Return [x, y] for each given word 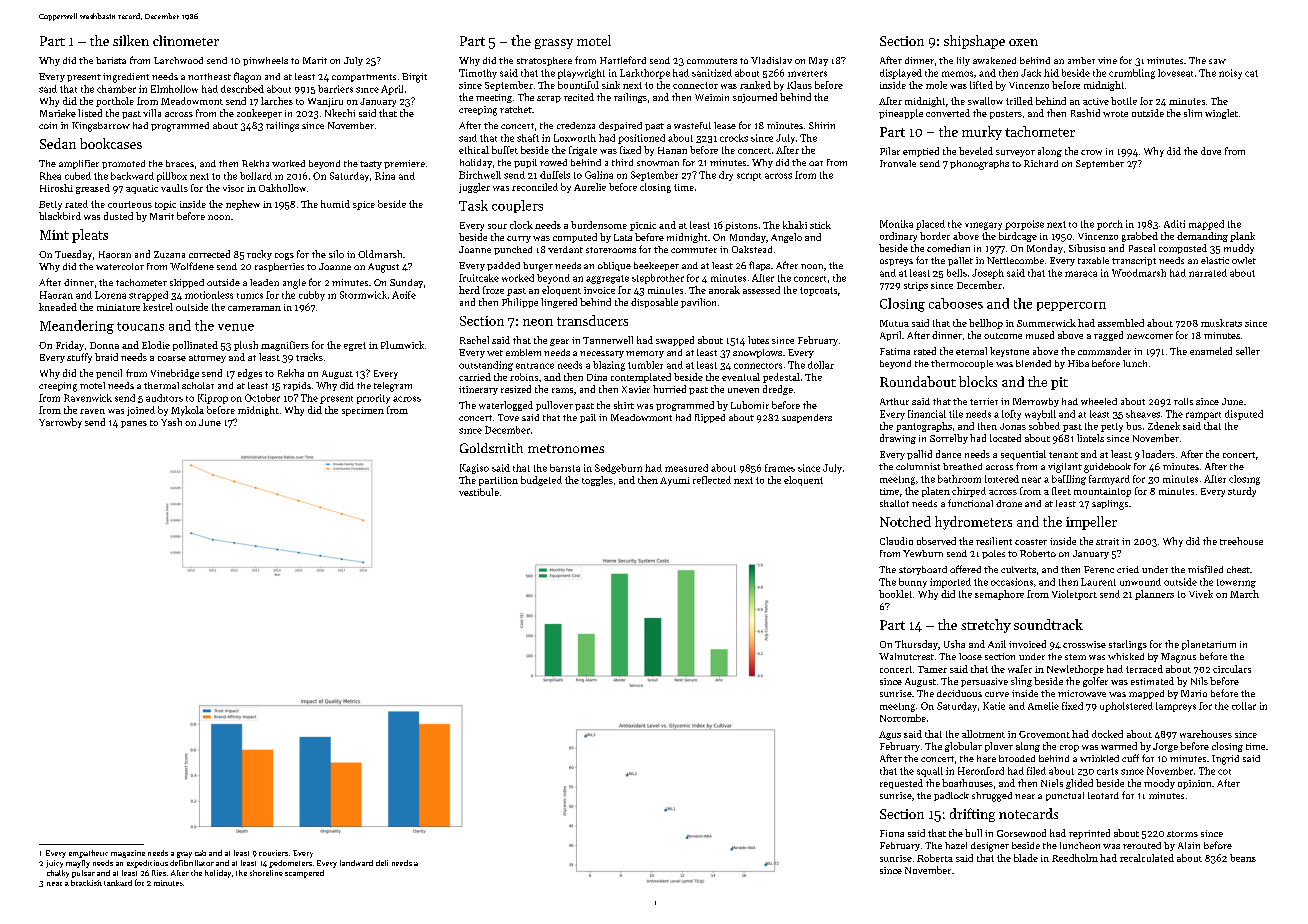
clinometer [186, 40]
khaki [795, 225]
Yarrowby [60, 423]
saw [1217, 61]
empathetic [88, 854]
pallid [919, 455]
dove [1211, 151]
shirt [624, 405]
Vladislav [771, 60]
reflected [712, 480]
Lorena [110, 295]
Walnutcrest [906, 656]
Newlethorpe [1075, 670]
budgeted [541, 481]
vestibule [479, 492]
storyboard [923, 570]
